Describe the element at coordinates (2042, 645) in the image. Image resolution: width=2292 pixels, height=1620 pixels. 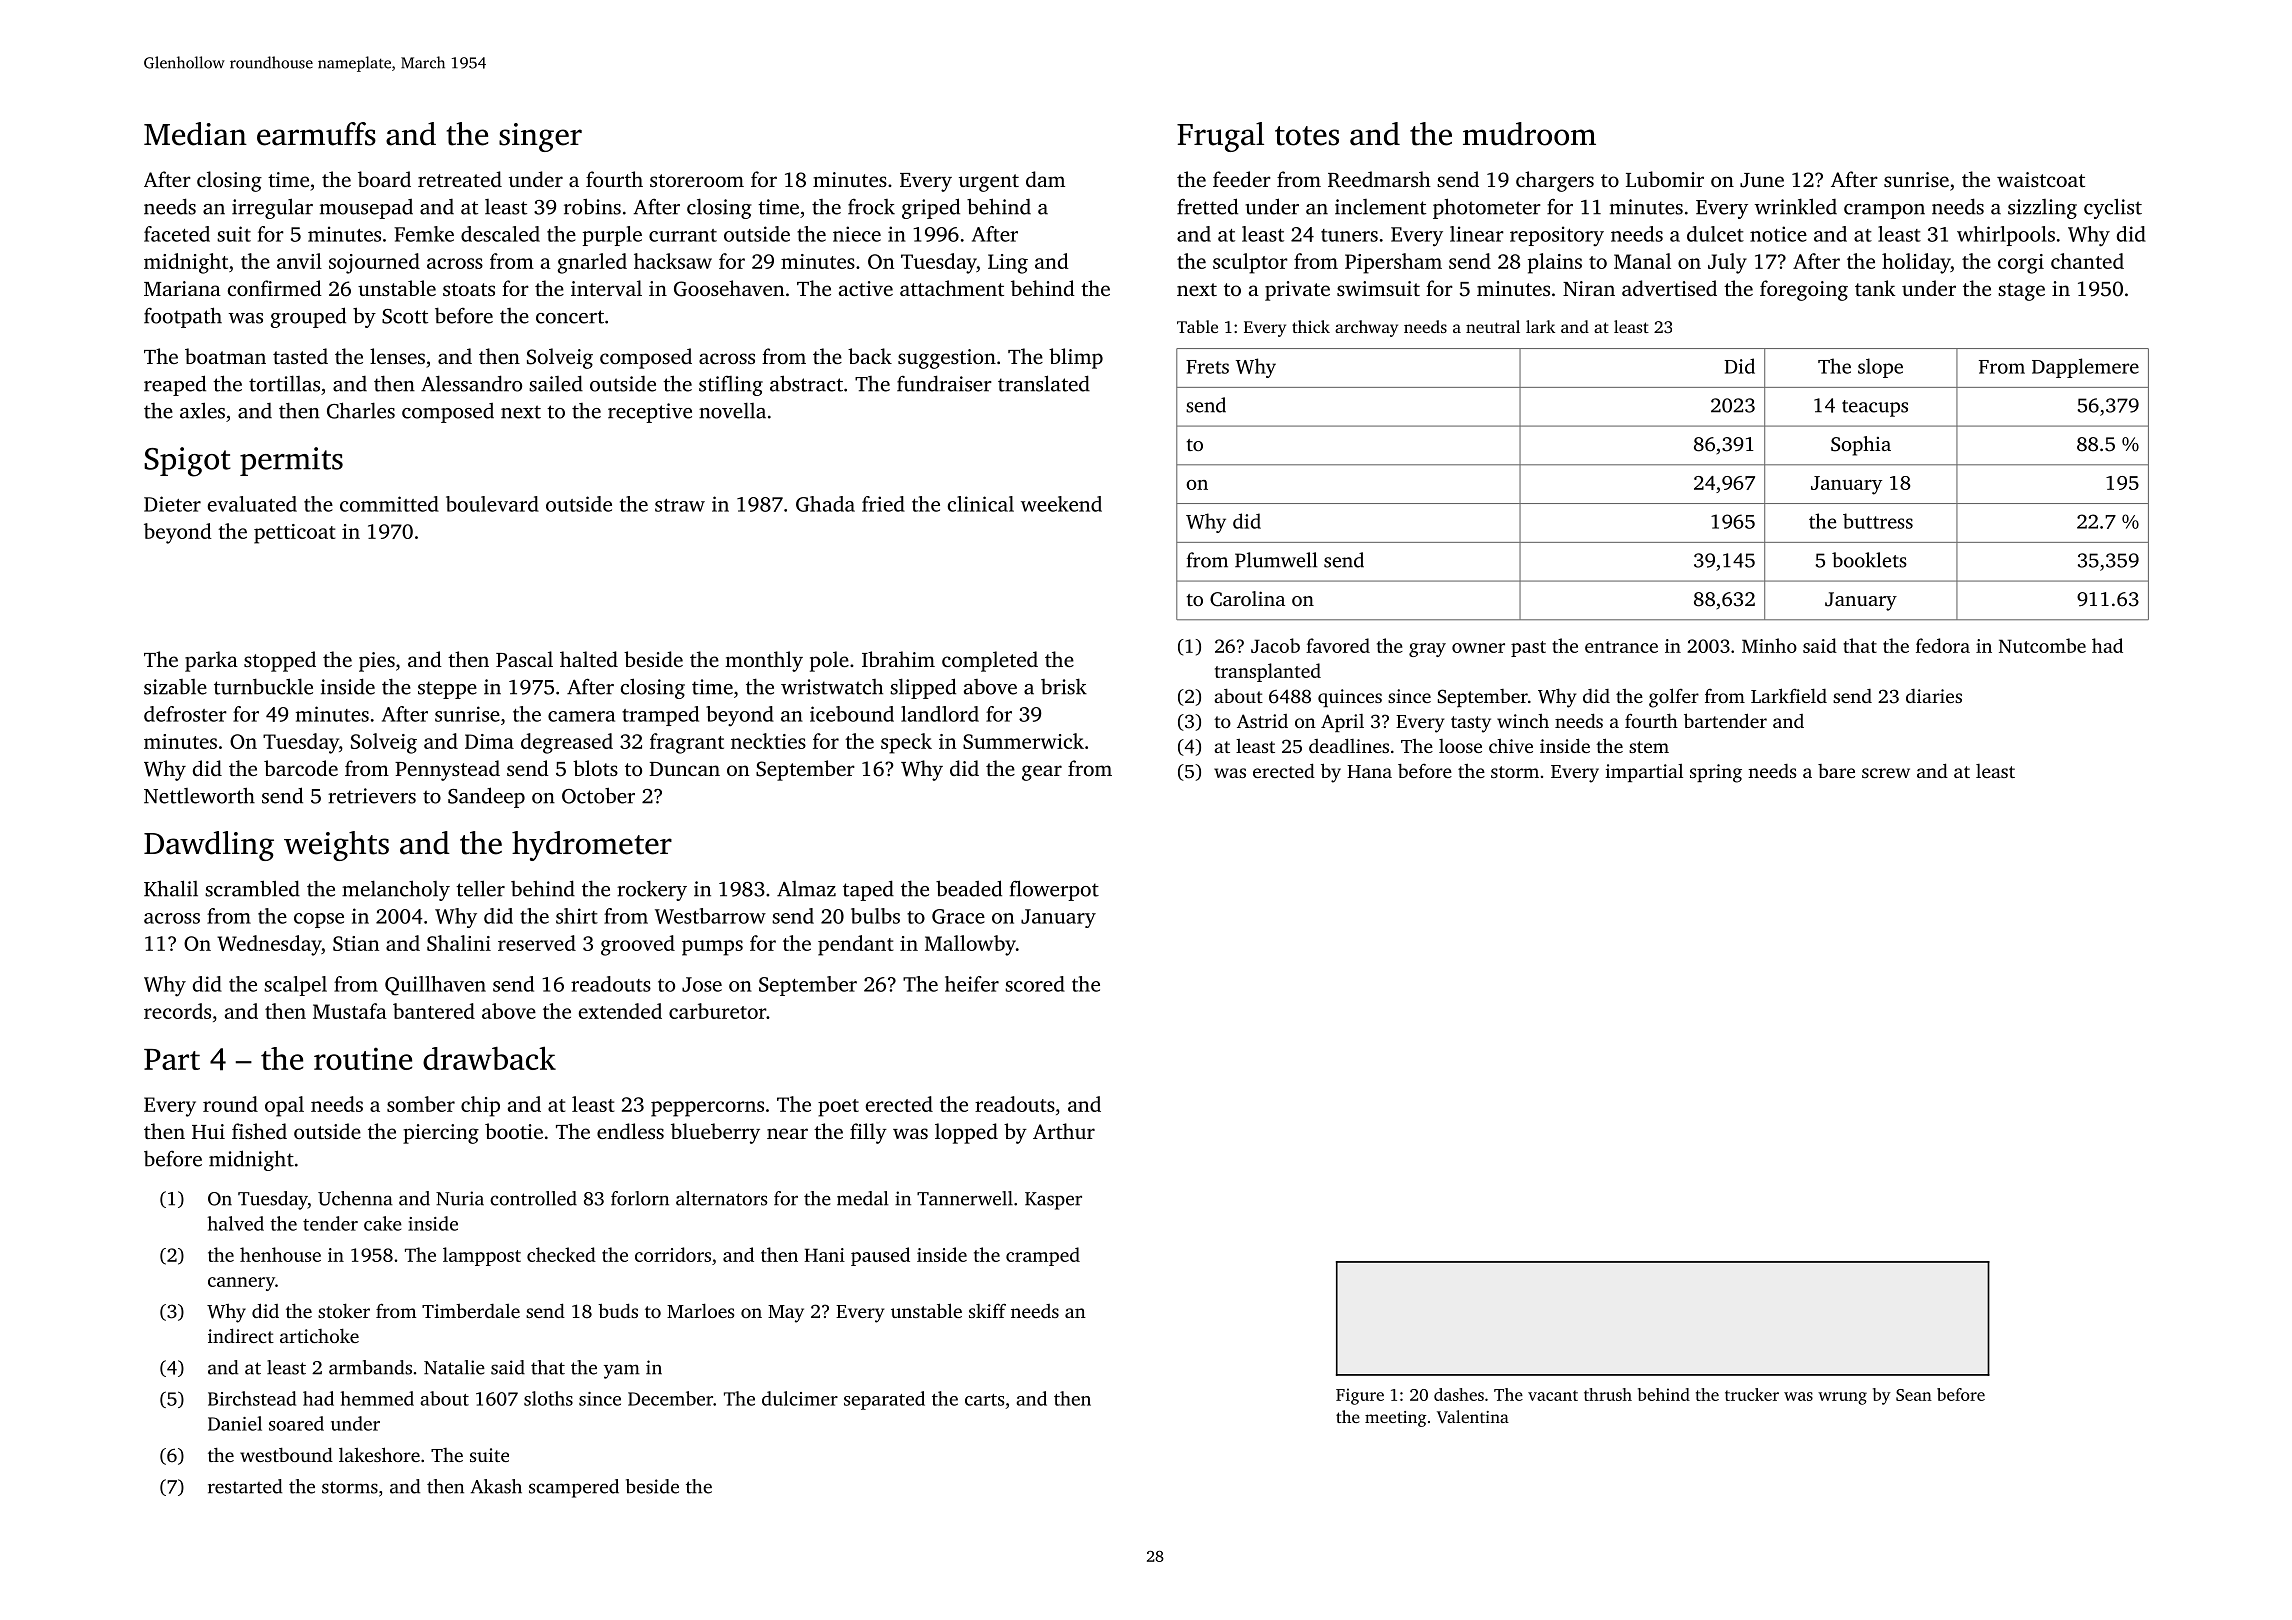
I see `Nutcombe` at that location.
